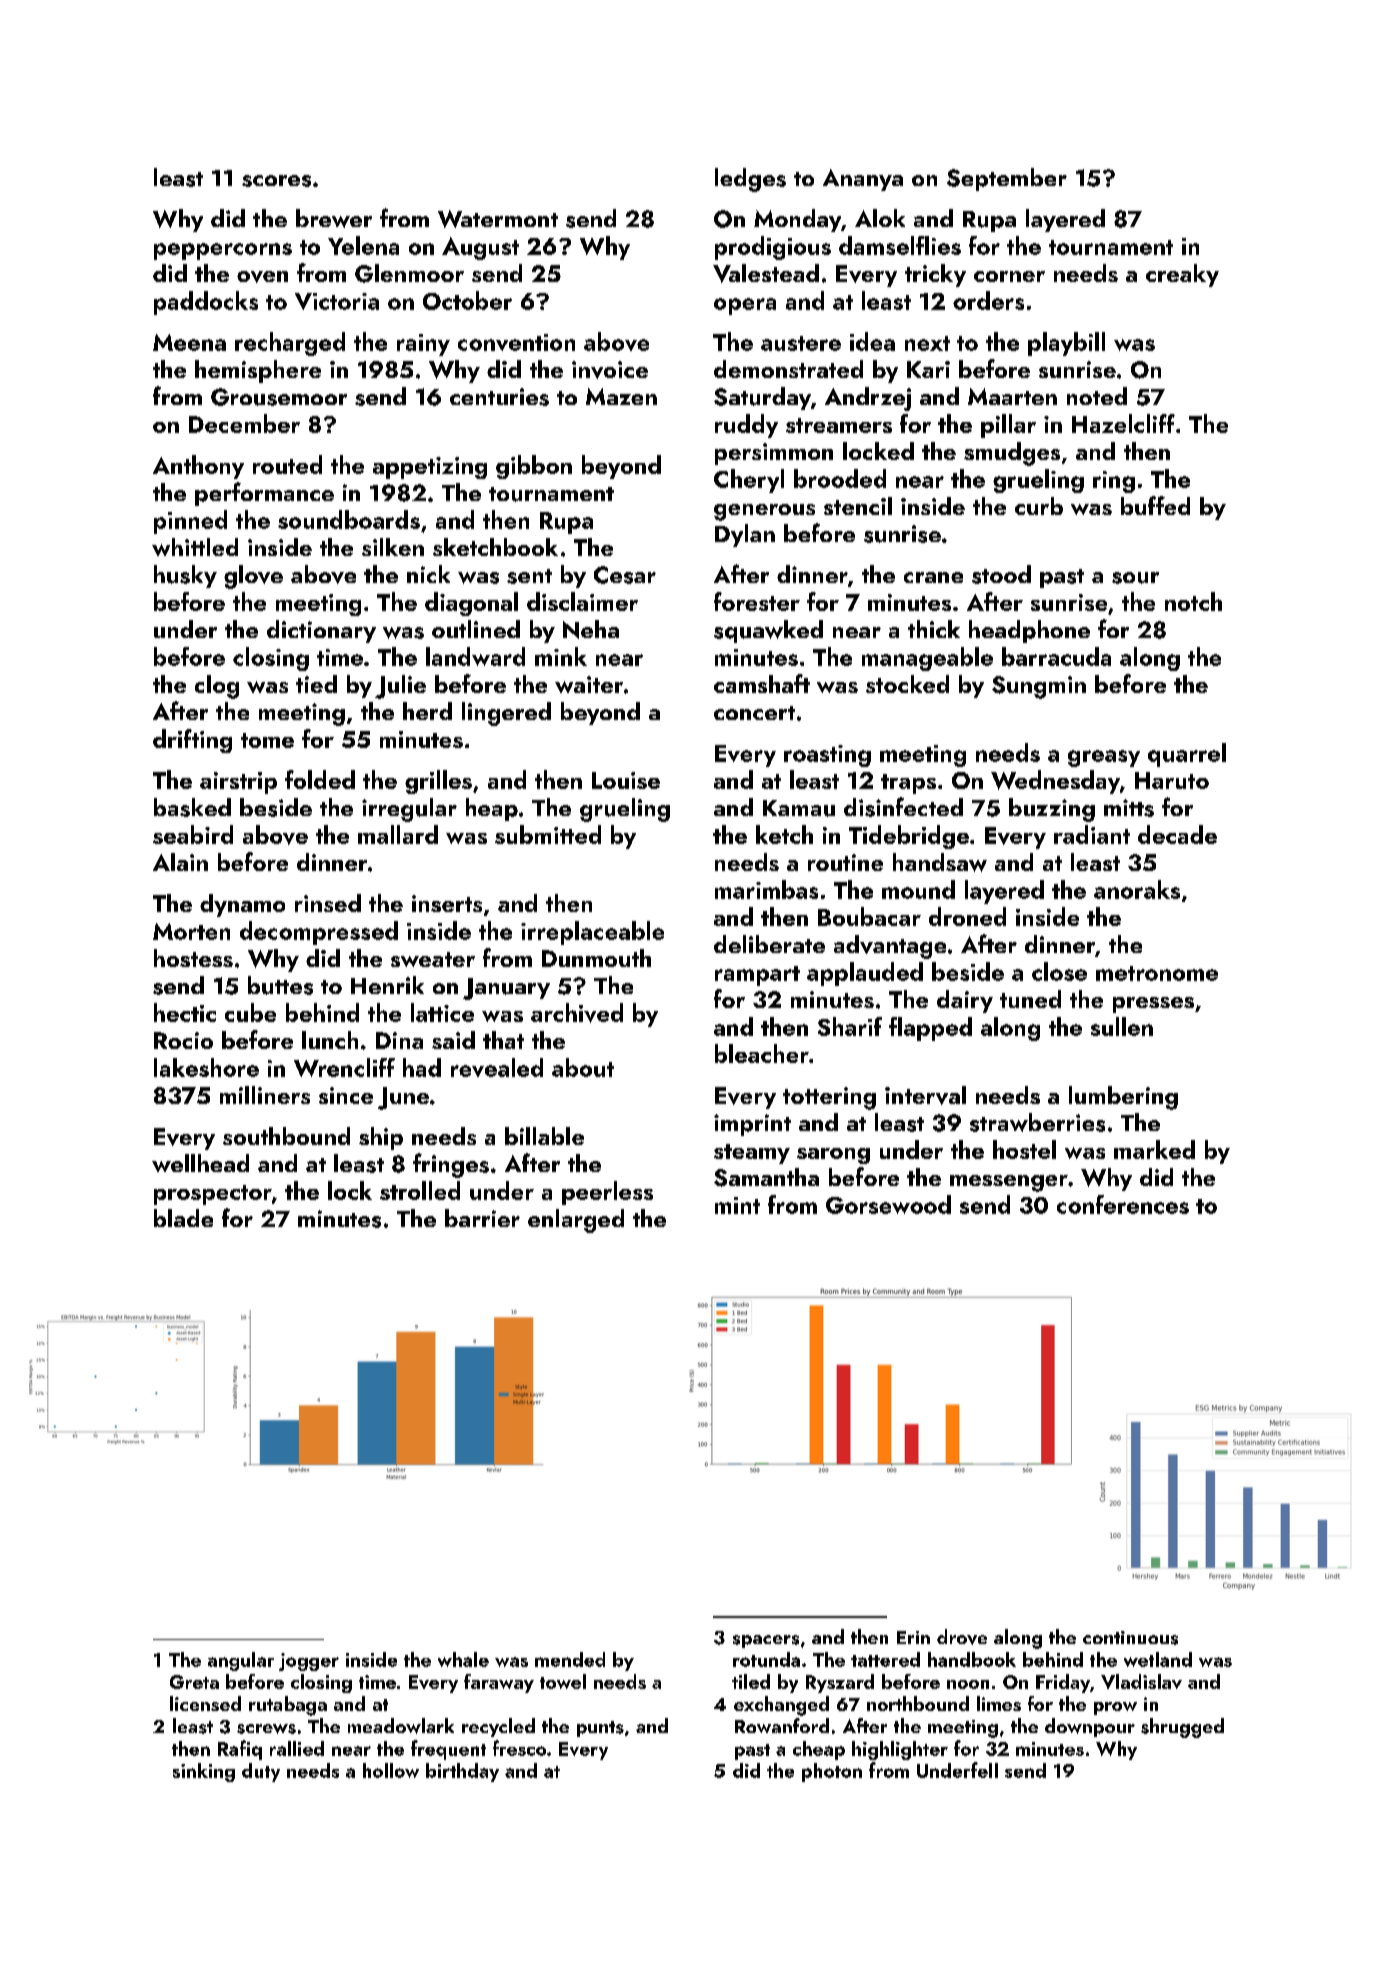 The width and height of the screenshot is (1386, 1969). Describe the element at coordinates (583, 1067) in the screenshot. I see `about` at that location.
